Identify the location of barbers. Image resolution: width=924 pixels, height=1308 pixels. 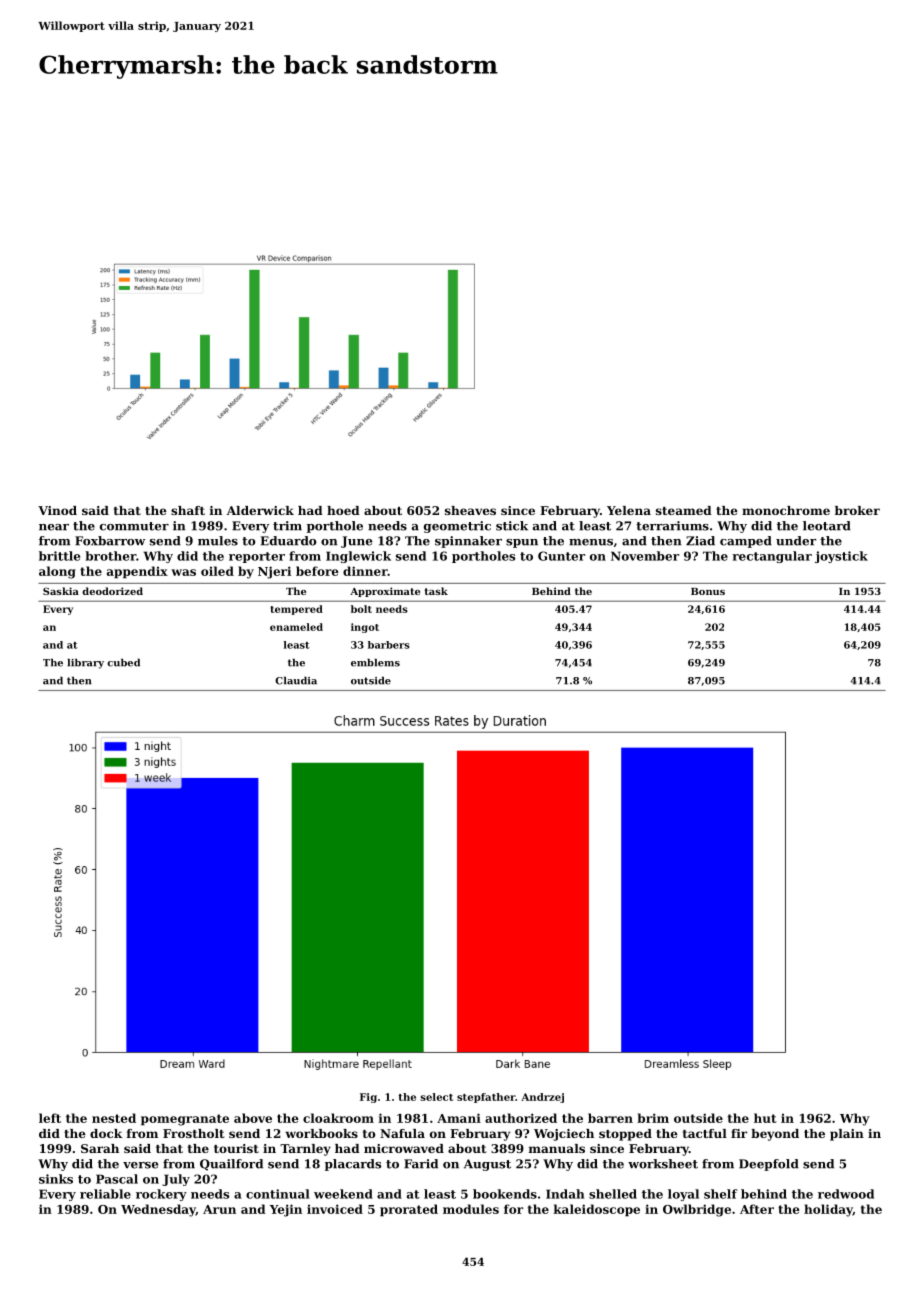
(389, 645).
